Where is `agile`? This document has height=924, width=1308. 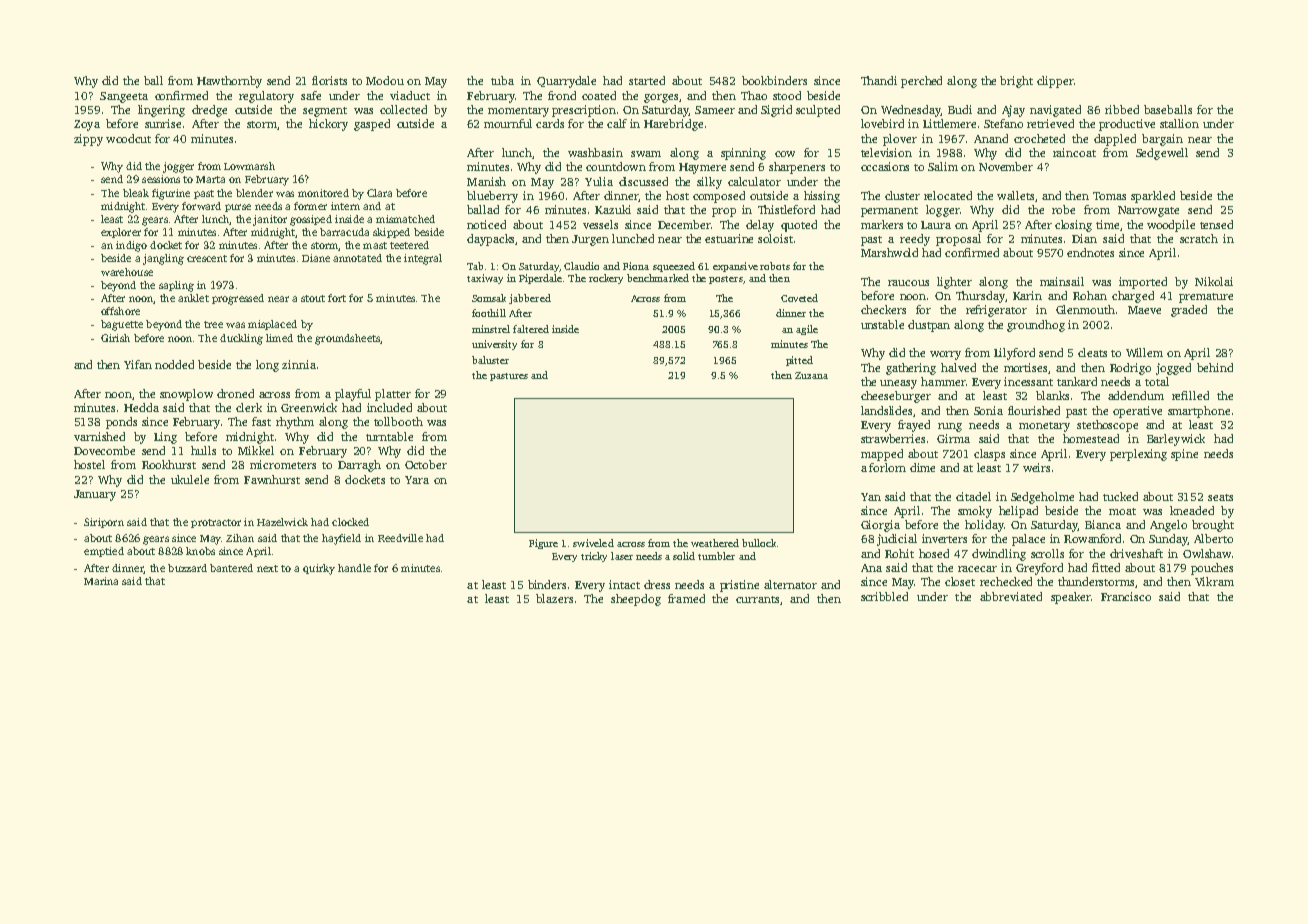 agile is located at coordinates (807, 330).
